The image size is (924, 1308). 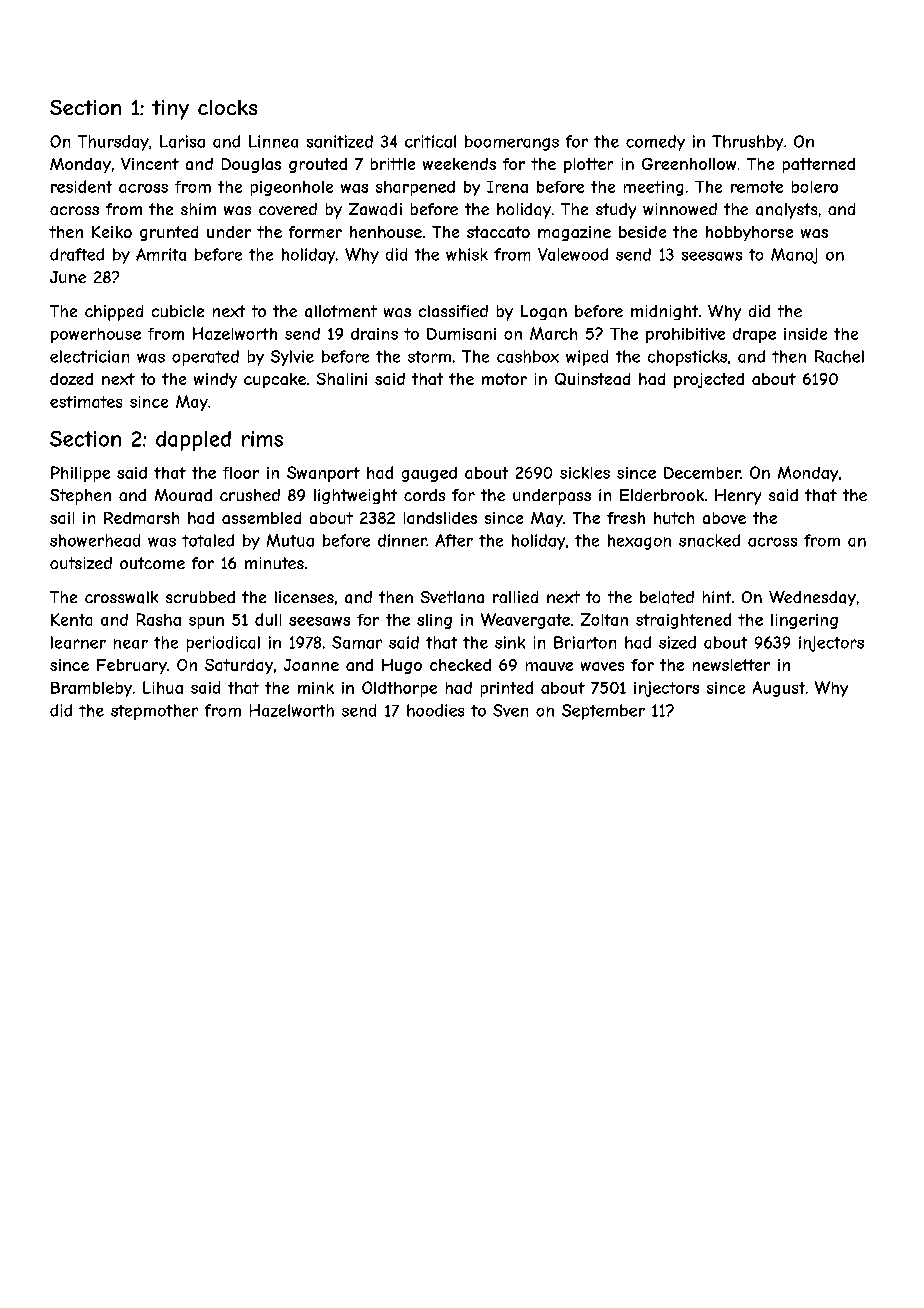 I want to click on midnight, so click(x=664, y=312).
